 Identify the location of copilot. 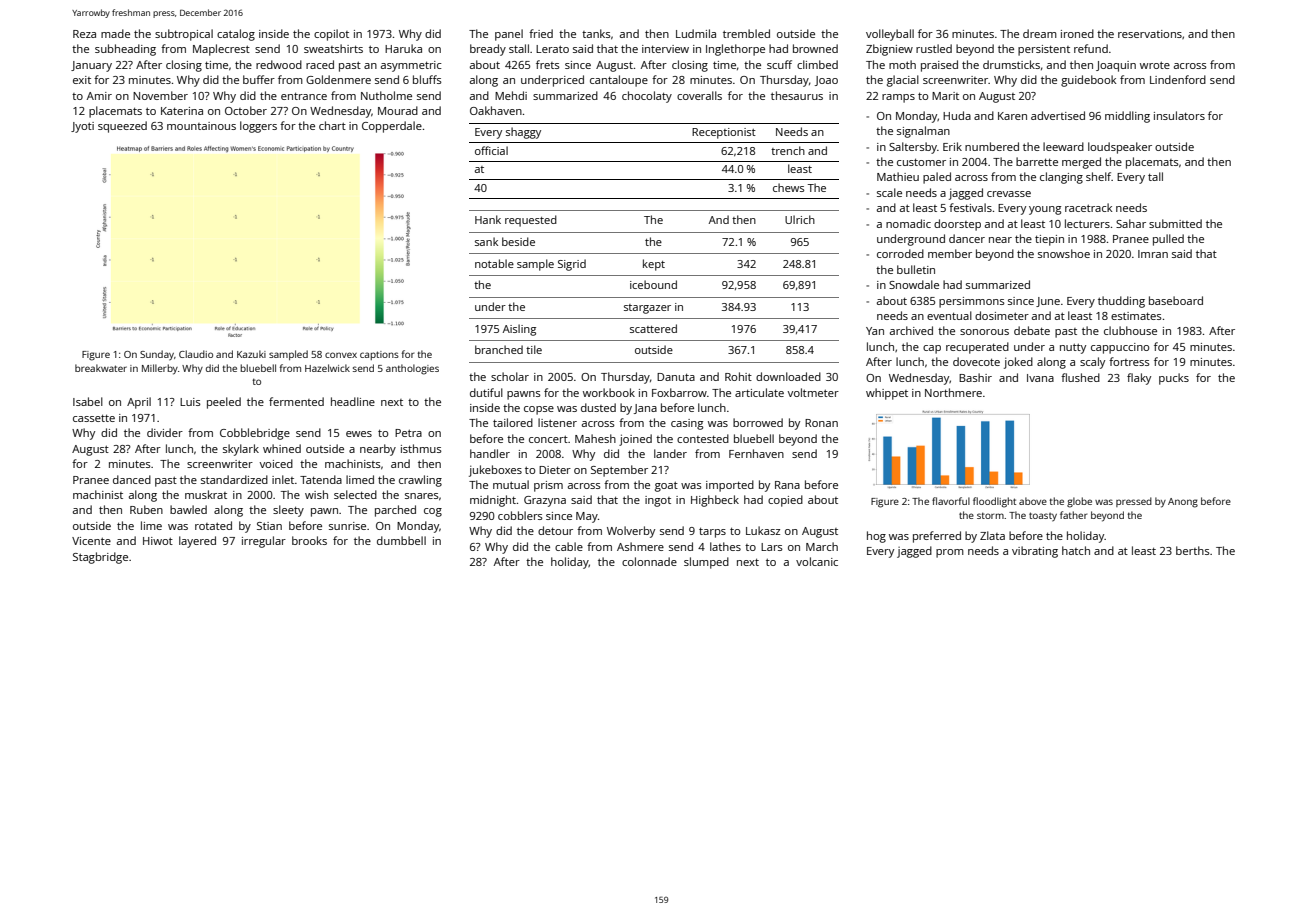
(331, 35).
